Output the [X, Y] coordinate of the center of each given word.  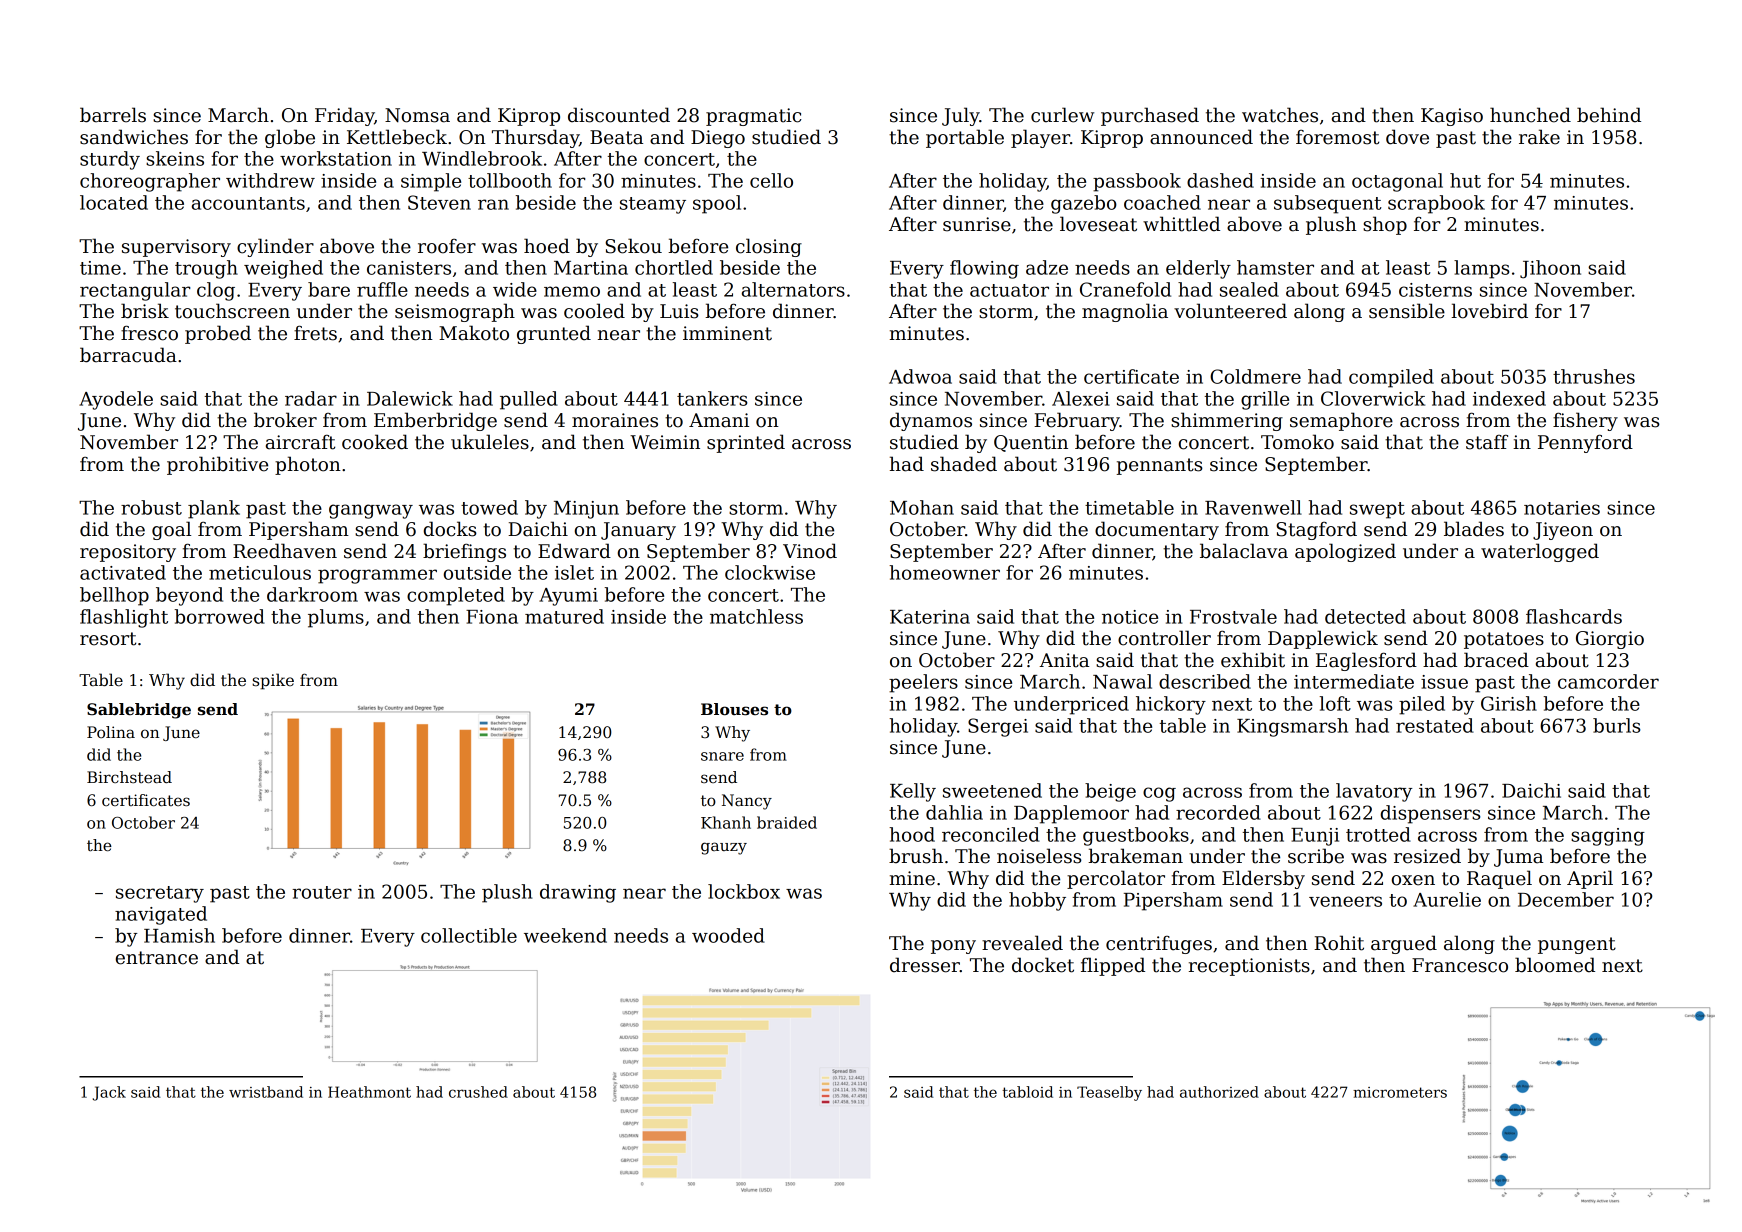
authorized [1219, 1092]
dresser [925, 965]
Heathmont [369, 1092]
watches [1280, 115]
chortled [674, 267]
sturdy [110, 160]
